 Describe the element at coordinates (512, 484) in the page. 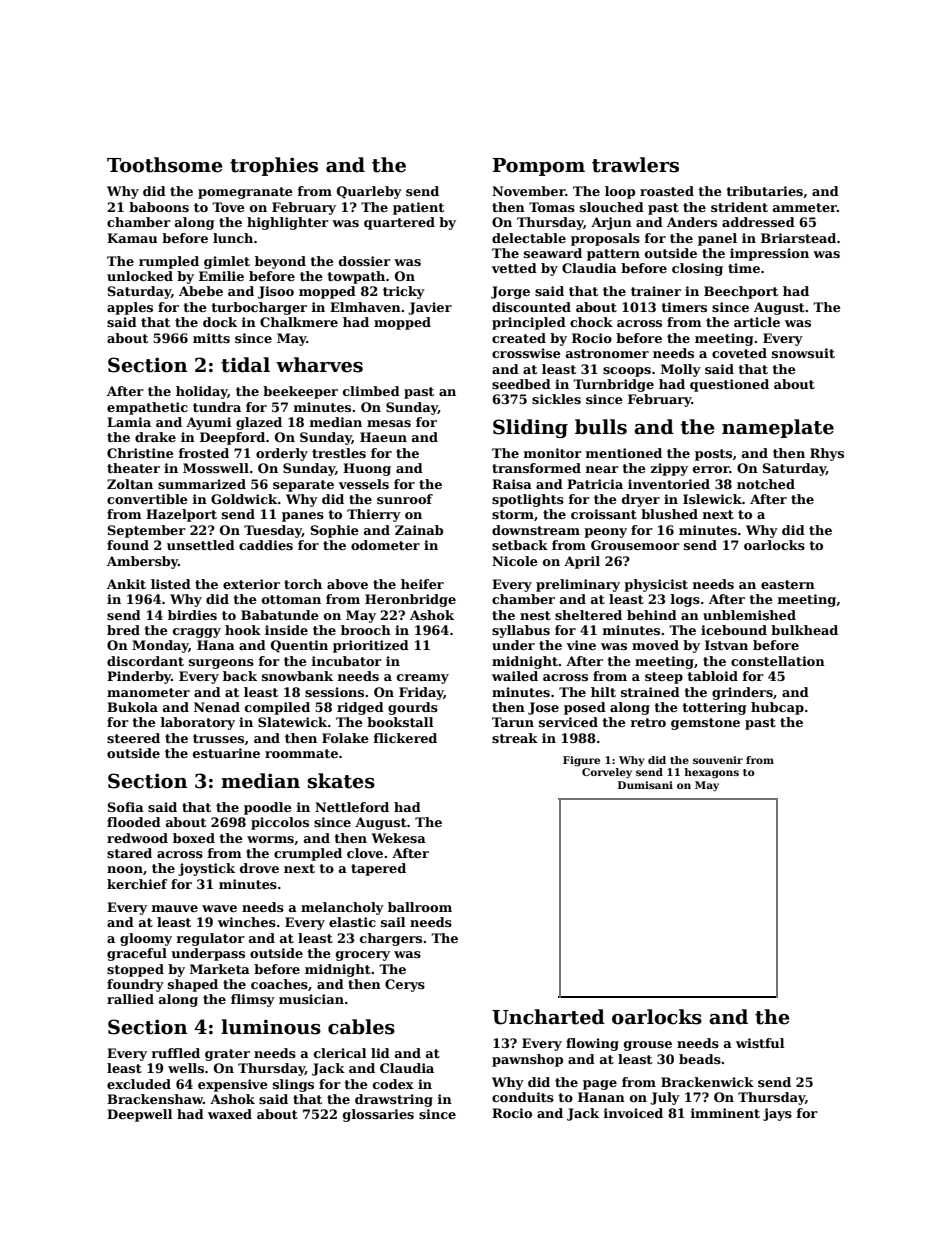

I see `Raisa` at that location.
